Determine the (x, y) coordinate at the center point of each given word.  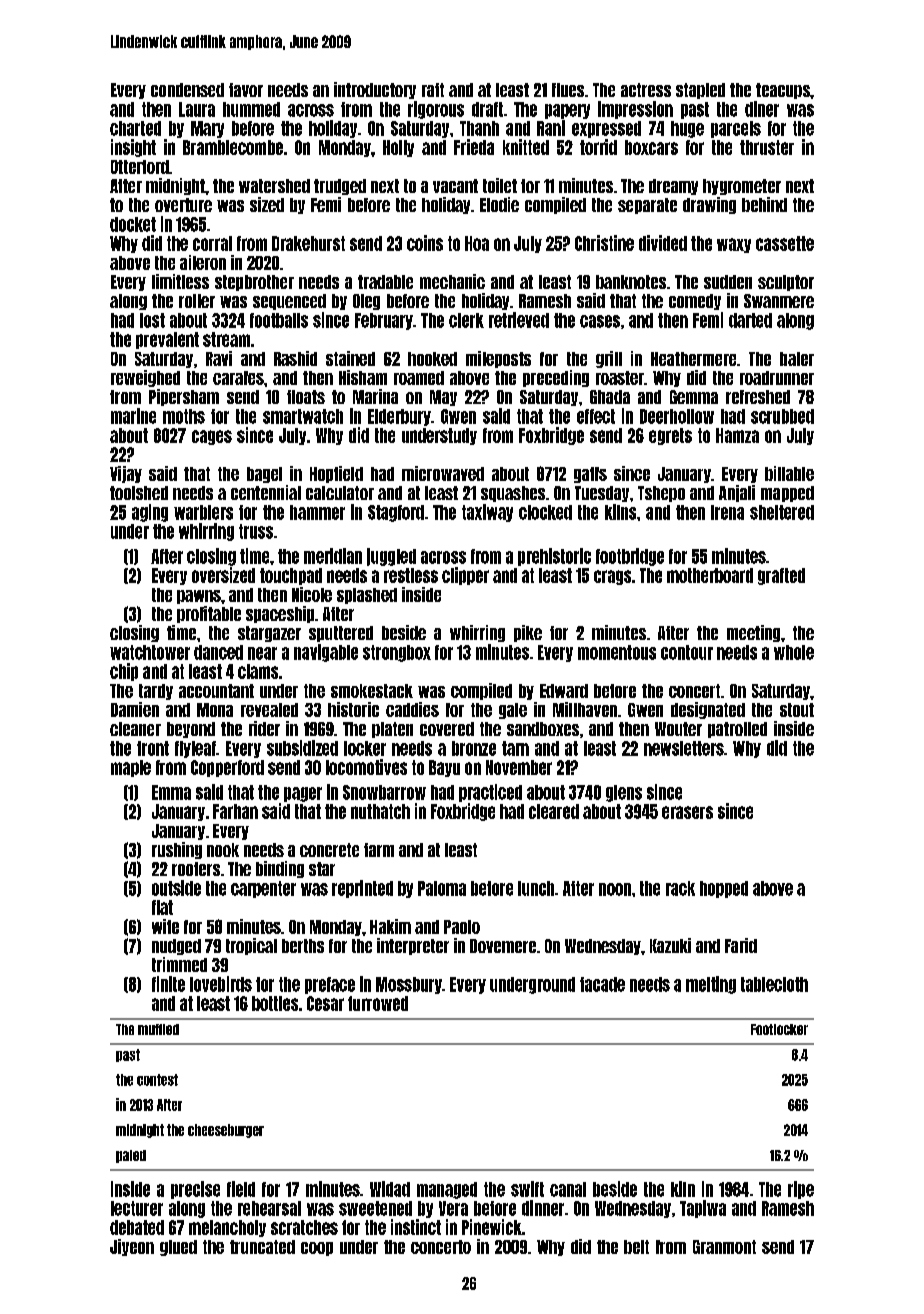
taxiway (487, 513)
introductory (375, 90)
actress (646, 90)
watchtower (150, 652)
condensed (187, 90)
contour (687, 652)
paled (131, 1156)
